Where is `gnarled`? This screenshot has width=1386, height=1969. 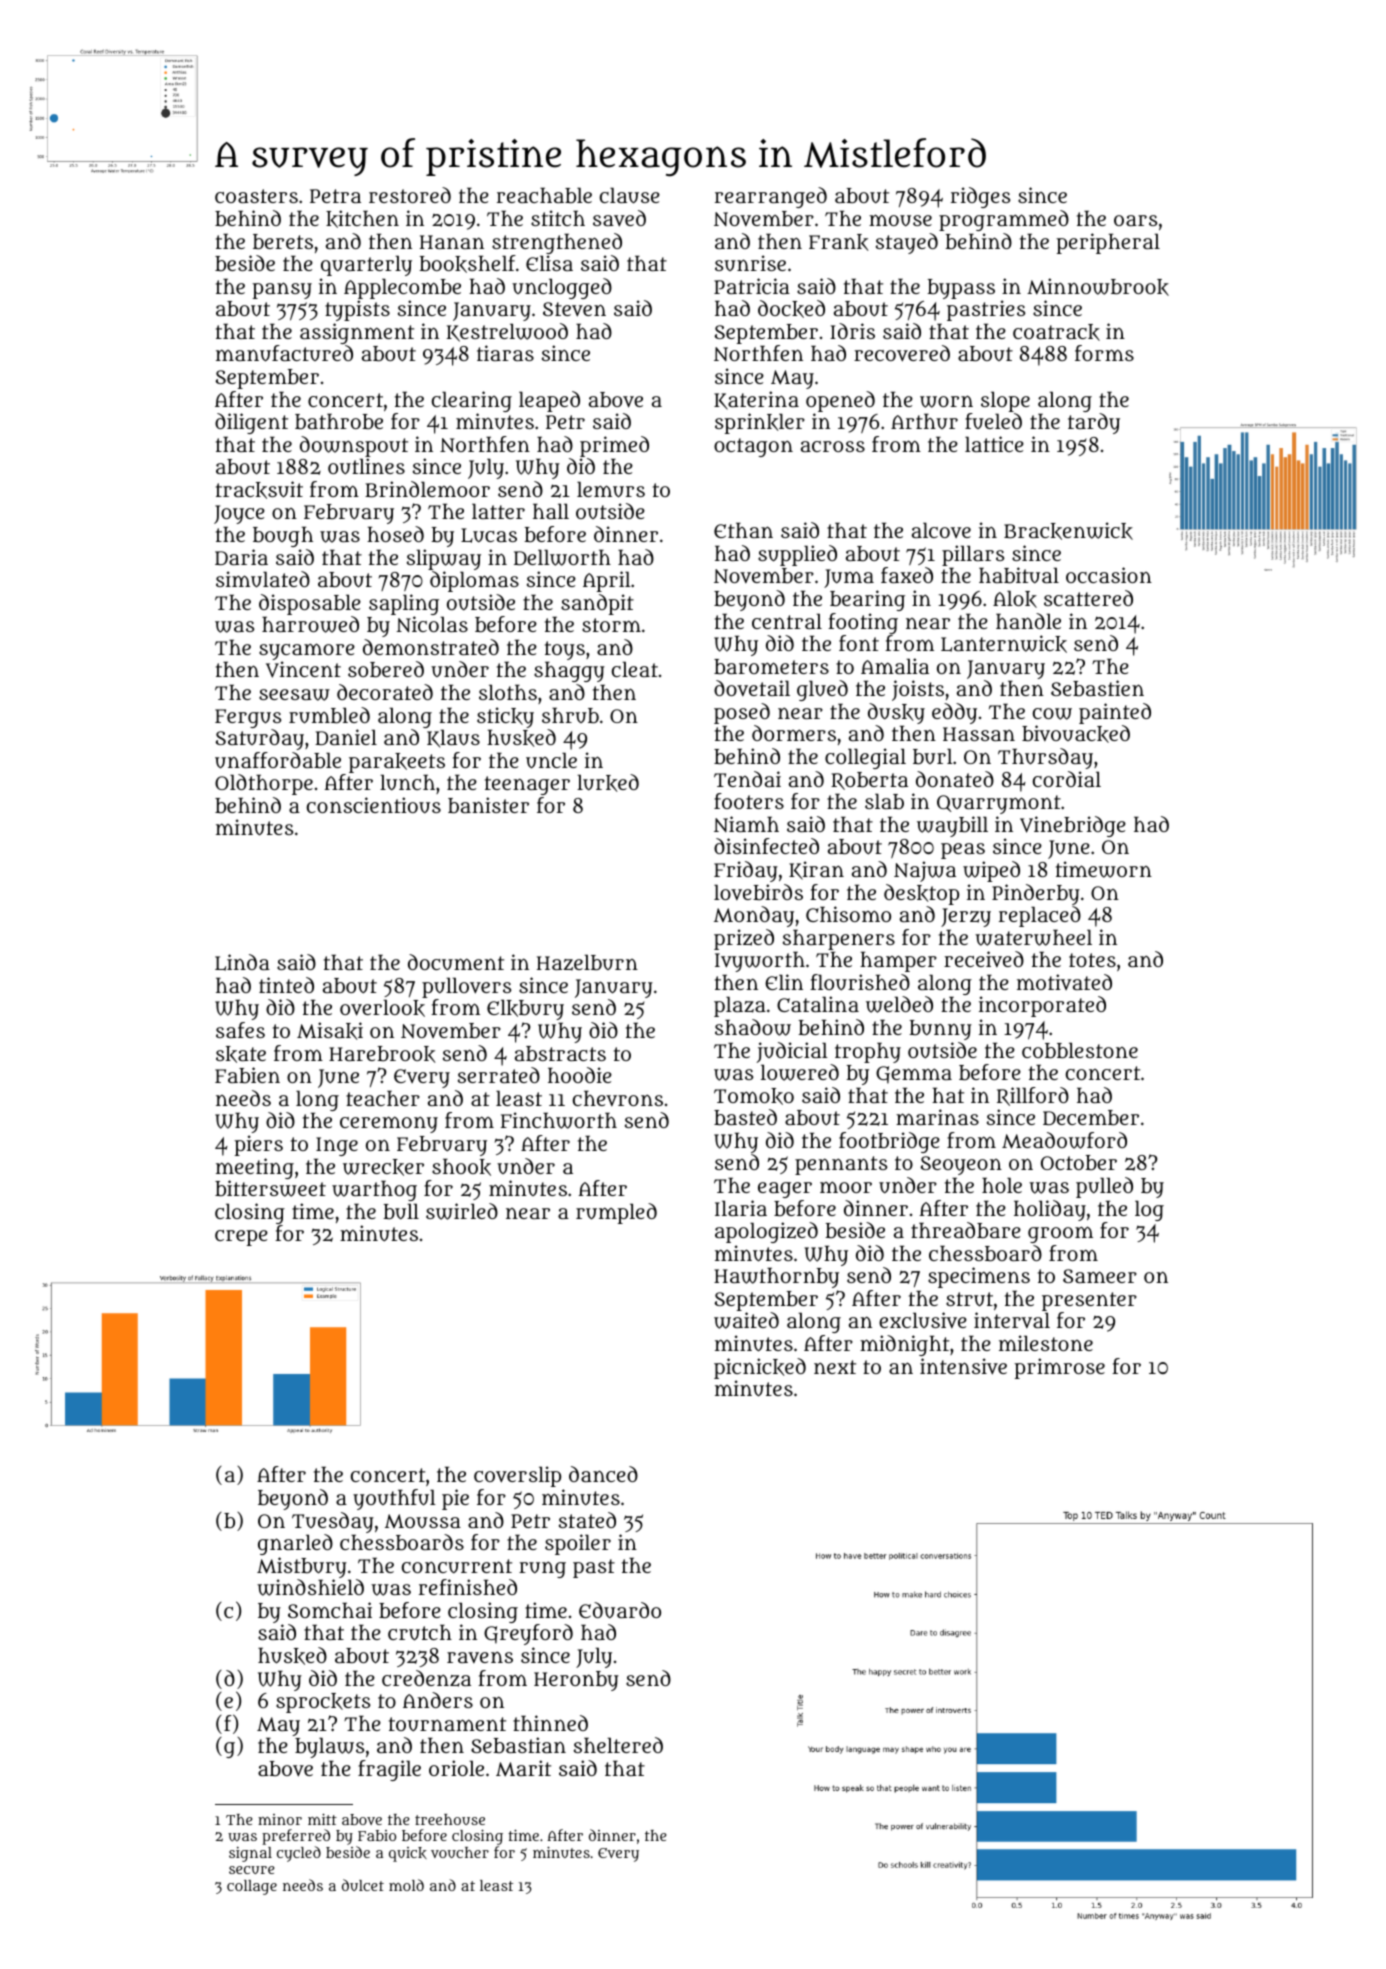 gnarled is located at coordinates (295, 1544).
